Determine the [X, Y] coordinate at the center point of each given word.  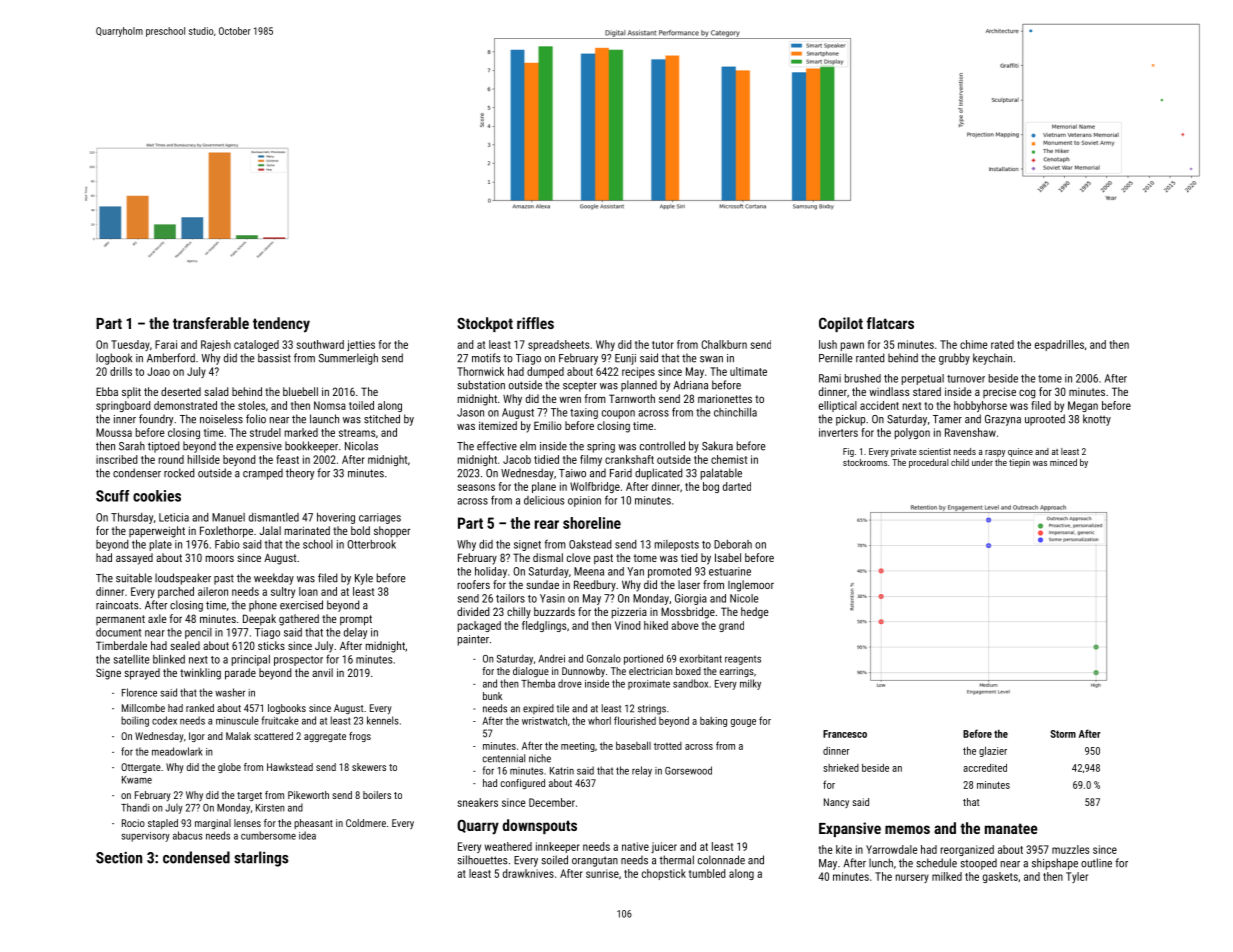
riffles [535, 323]
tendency [281, 325]
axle [157, 618]
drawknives [528, 873]
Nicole [744, 598]
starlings [261, 859]
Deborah [733, 544]
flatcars [890, 323]
